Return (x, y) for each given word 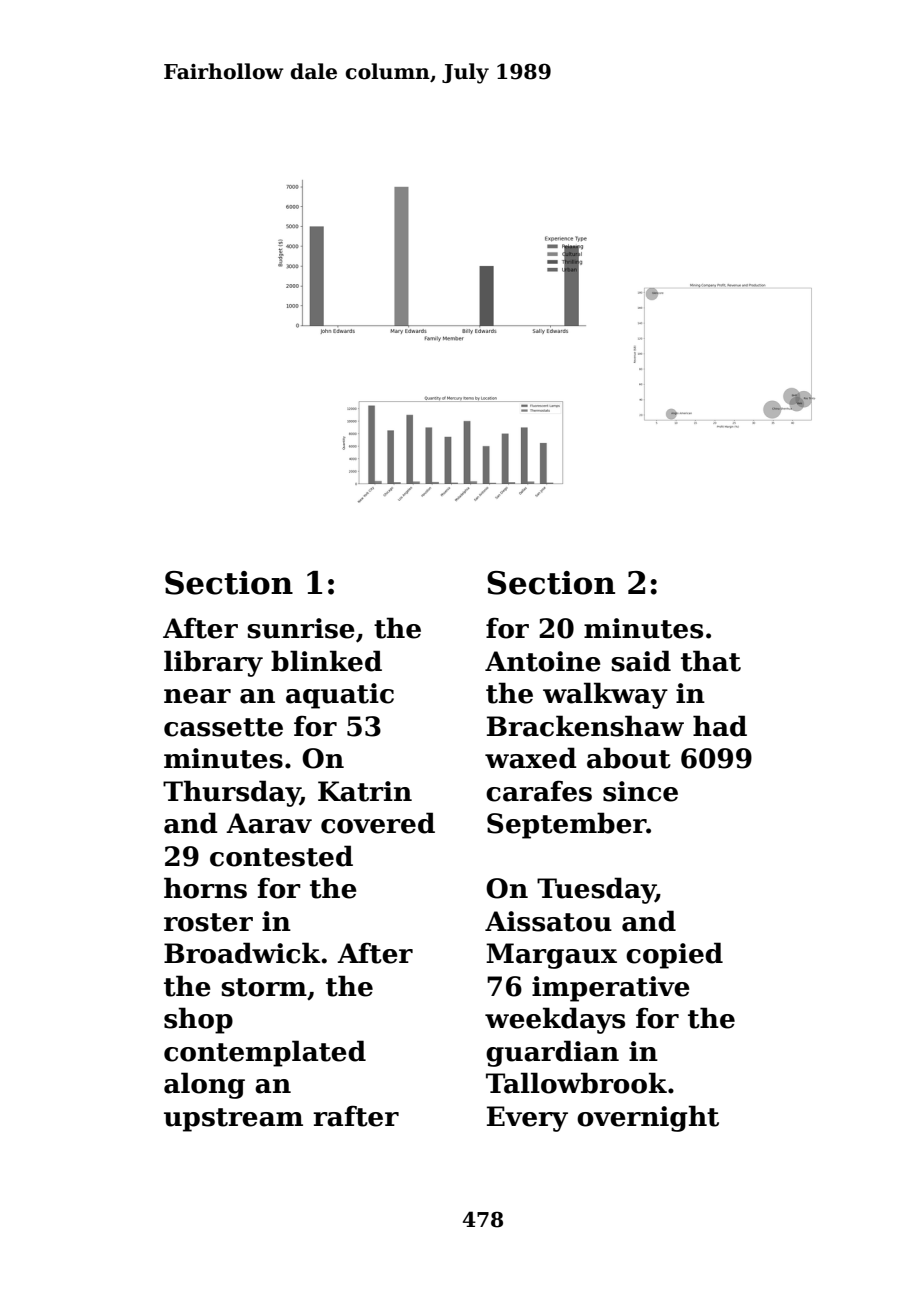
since (640, 791)
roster (208, 922)
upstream (233, 1120)
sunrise (301, 628)
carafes (539, 791)
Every (527, 1119)
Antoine (543, 661)
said (641, 661)
